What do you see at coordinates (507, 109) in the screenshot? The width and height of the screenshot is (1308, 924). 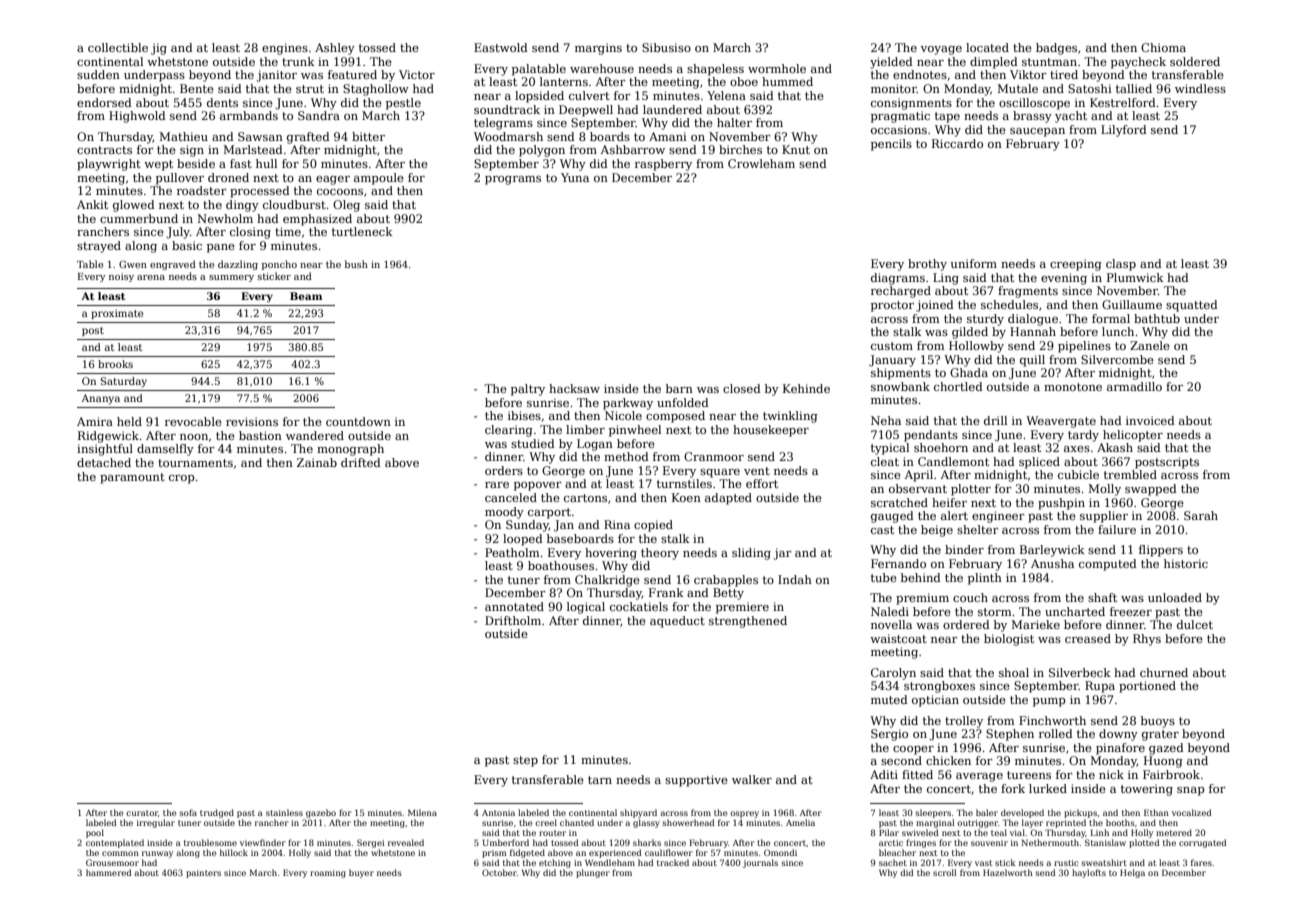 I see `soundtrack` at bounding box center [507, 109].
